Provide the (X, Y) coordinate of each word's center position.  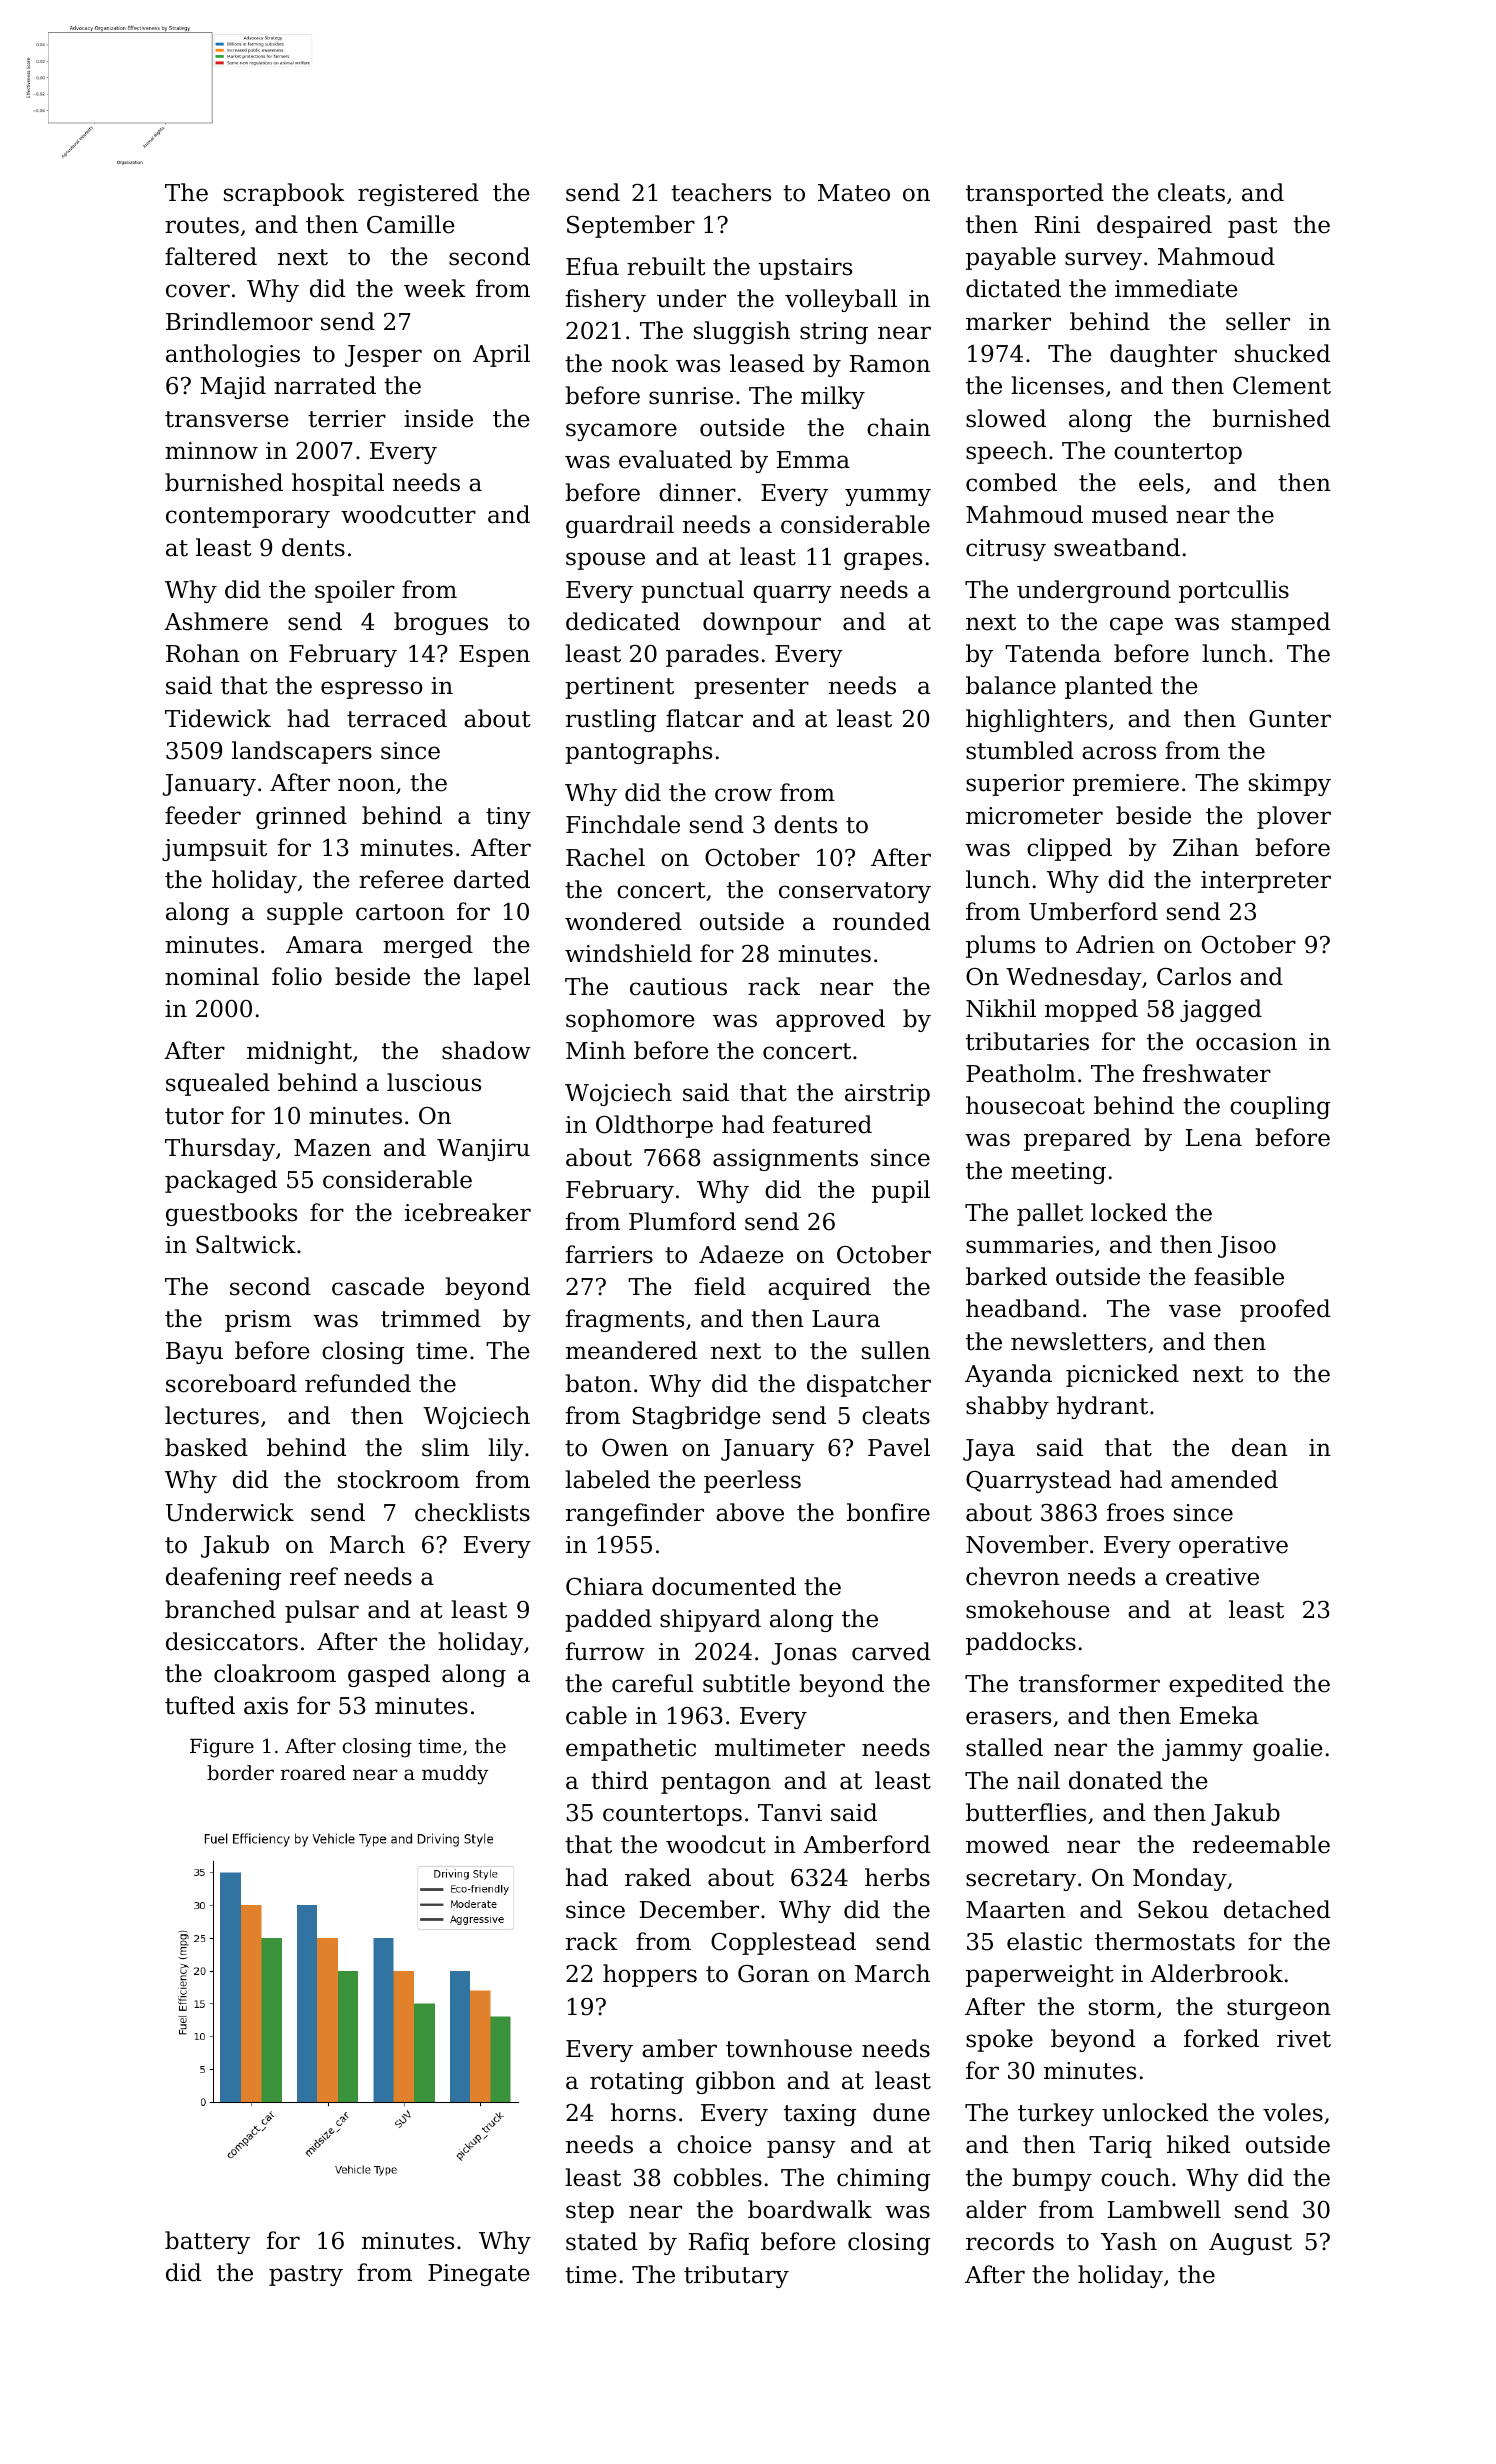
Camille (411, 224)
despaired (1154, 226)
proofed (1285, 1310)
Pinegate (479, 2275)
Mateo (854, 193)
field (720, 1286)
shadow (486, 1050)
